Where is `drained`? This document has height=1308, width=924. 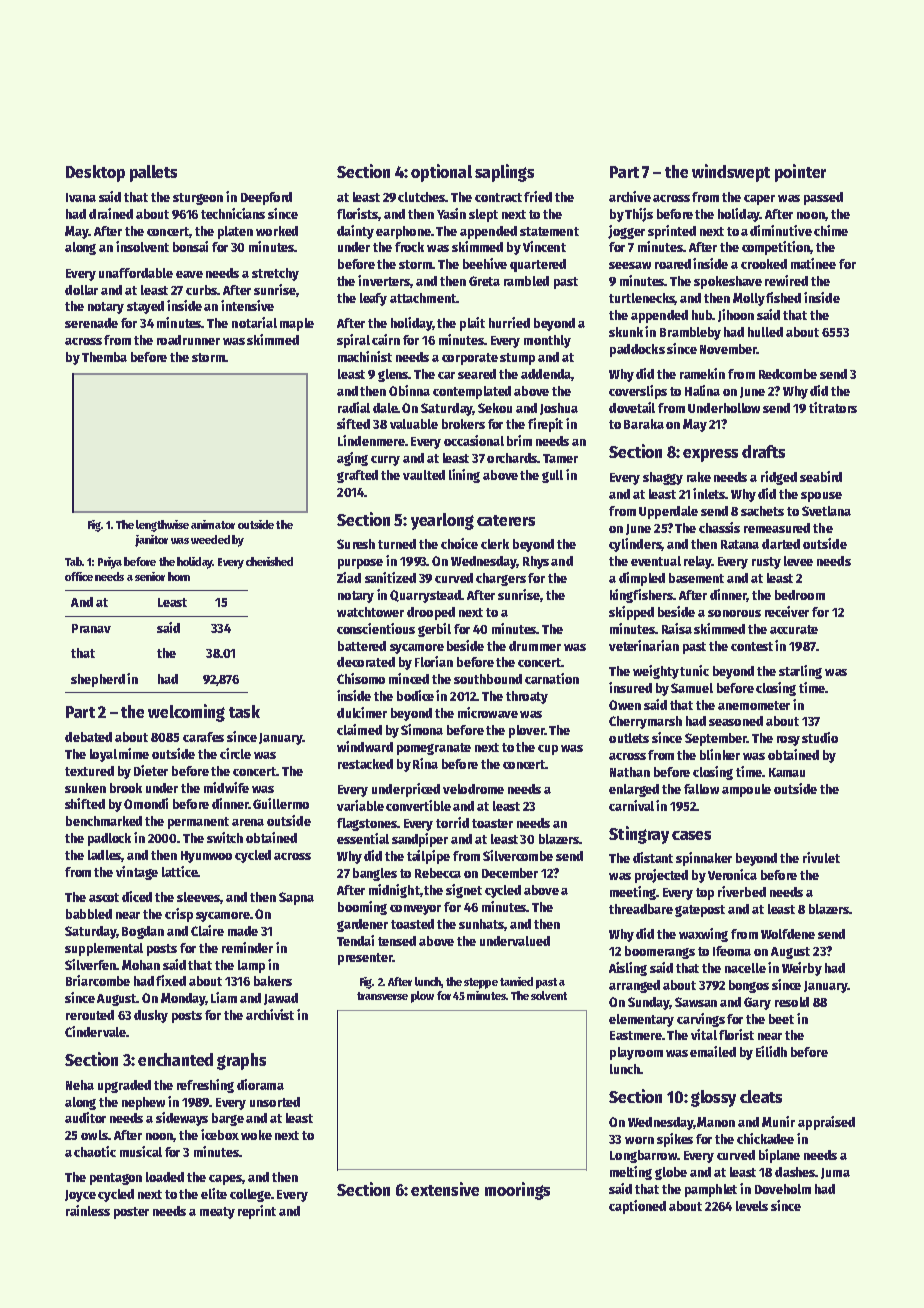 drained is located at coordinates (111, 213).
